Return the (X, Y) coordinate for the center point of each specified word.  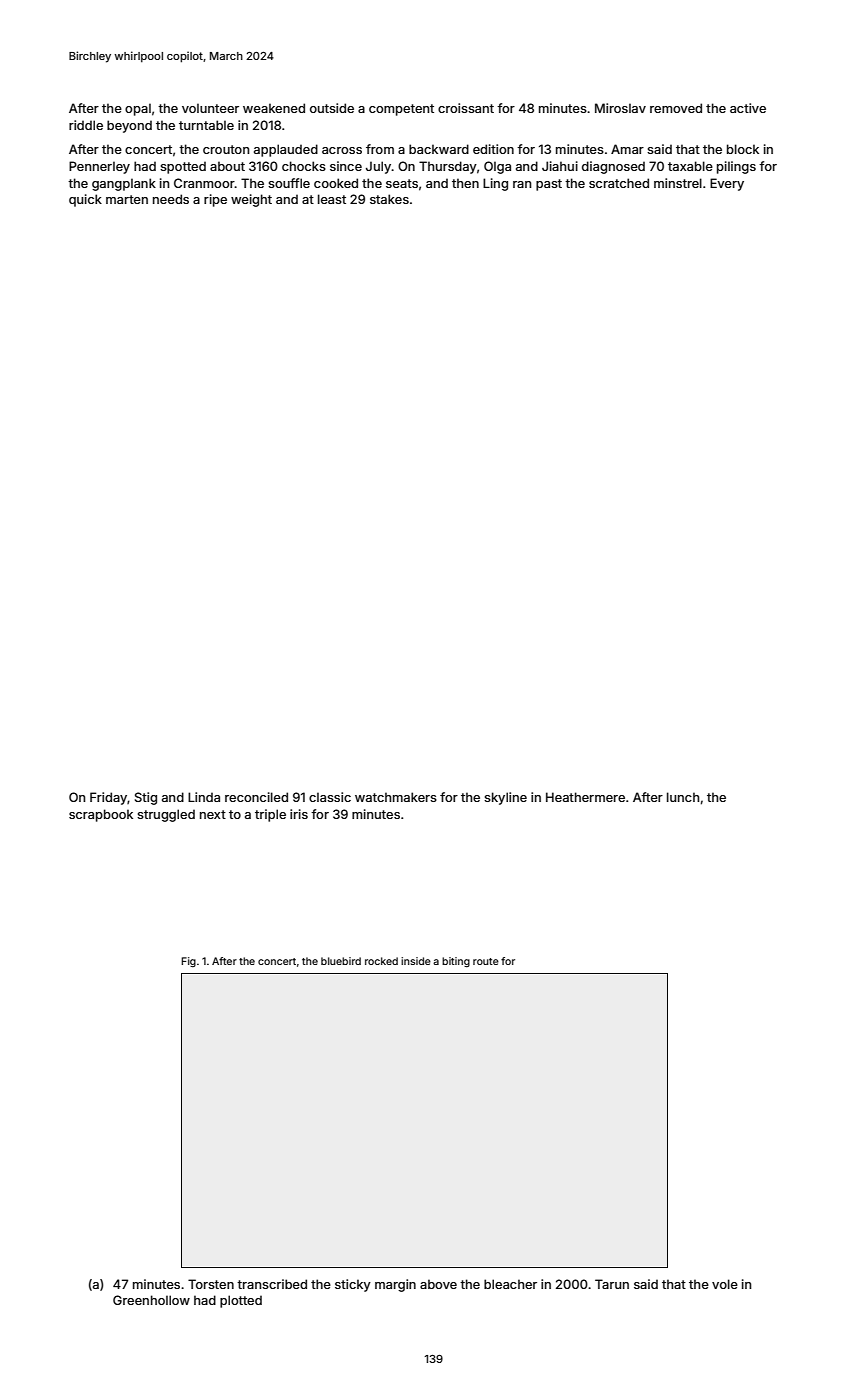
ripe (215, 200)
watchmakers (396, 797)
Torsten (211, 1284)
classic (330, 797)
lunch (683, 797)
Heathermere (585, 797)
